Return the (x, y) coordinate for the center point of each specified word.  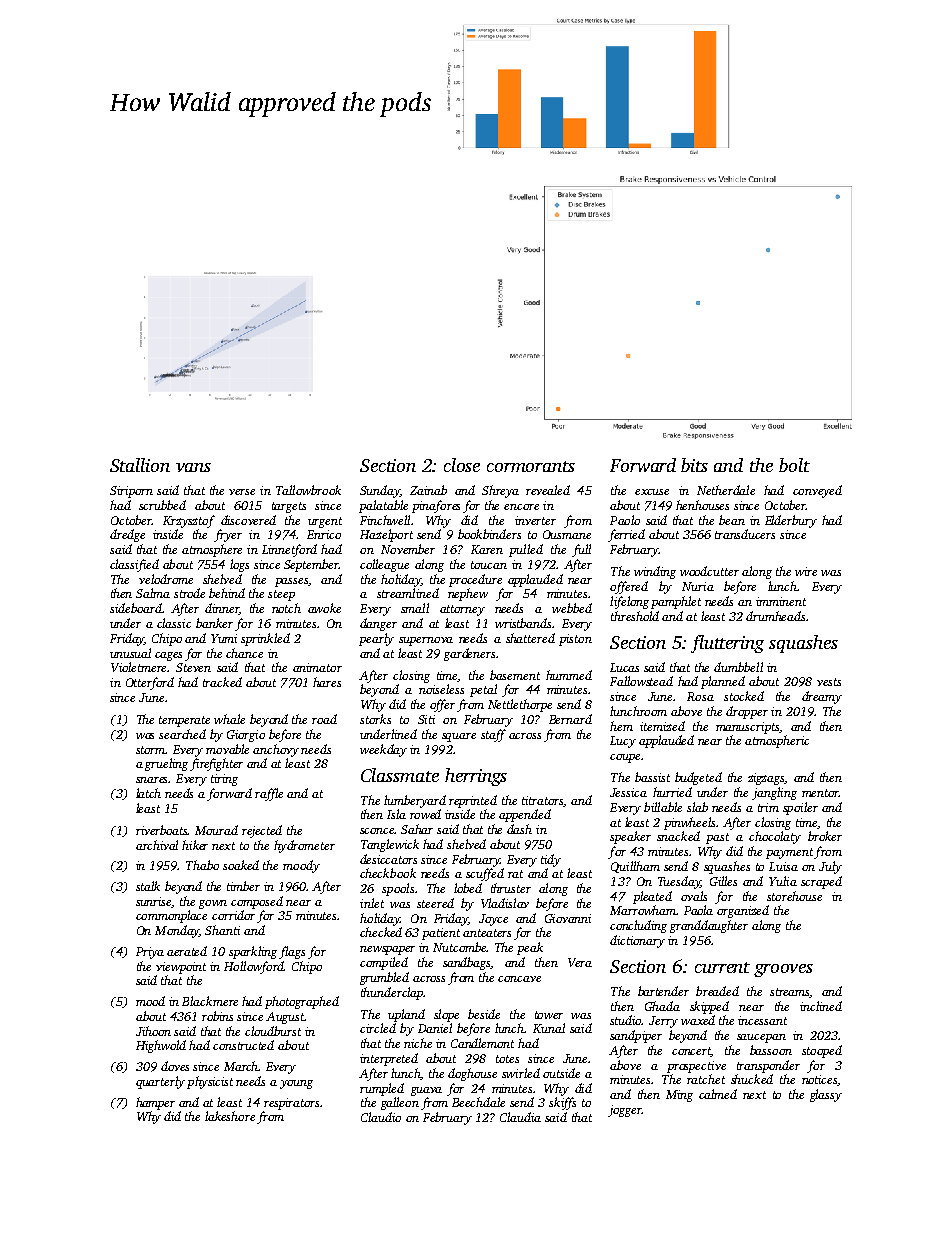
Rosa (700, 696)
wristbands (523, 623)
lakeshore (230, 1116)
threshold (635, 616)
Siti (426, 719)
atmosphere (212, 550)
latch (148, 793)
